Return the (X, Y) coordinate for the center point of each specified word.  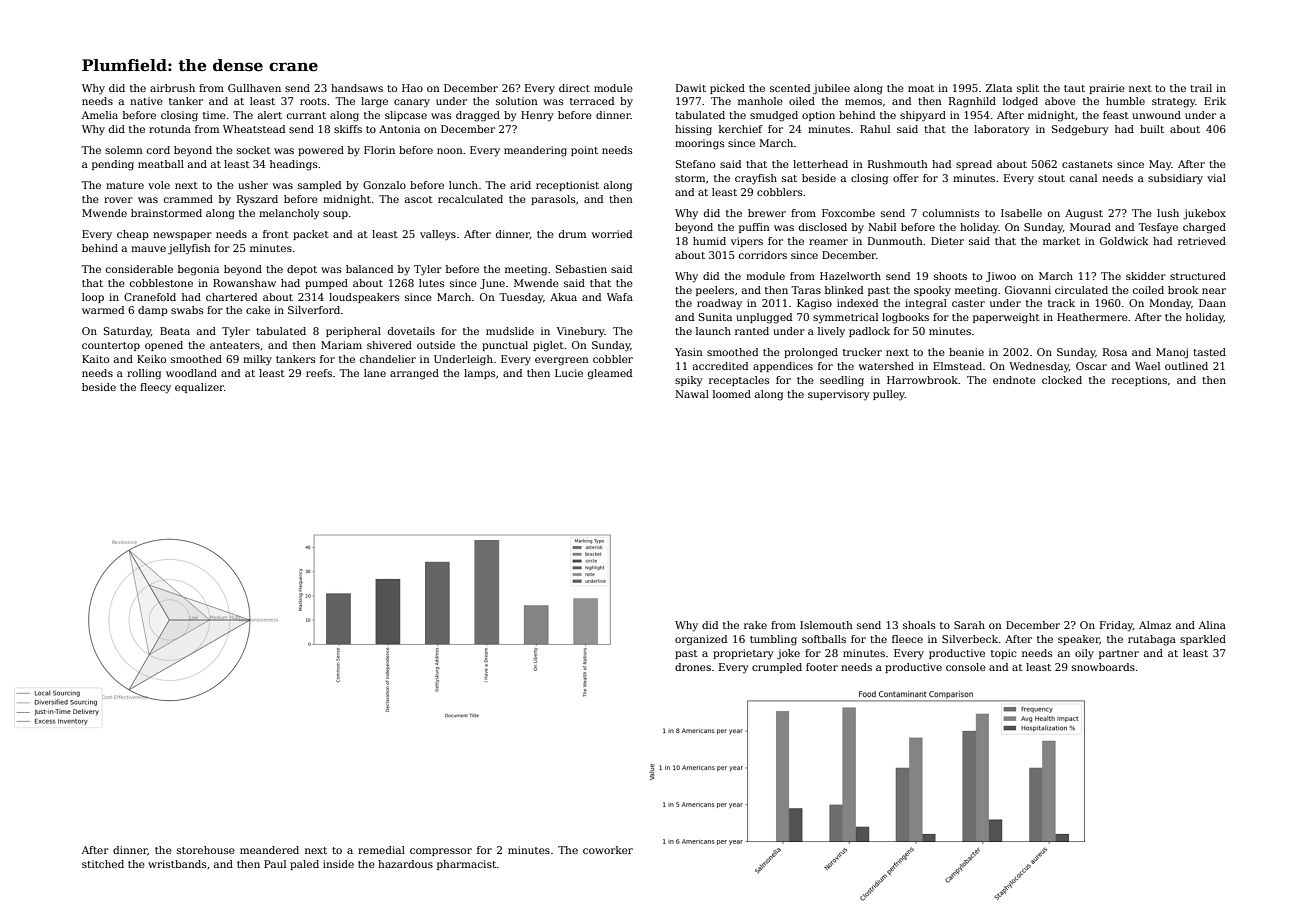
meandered (269, 850)
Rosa (1115, 352)
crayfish (756, 179)
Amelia (100, 115)
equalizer (199, 388)
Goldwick (1124, 241)
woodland (191, 373)
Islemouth (826, 625)
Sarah (969, 625)
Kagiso (814, 304)
